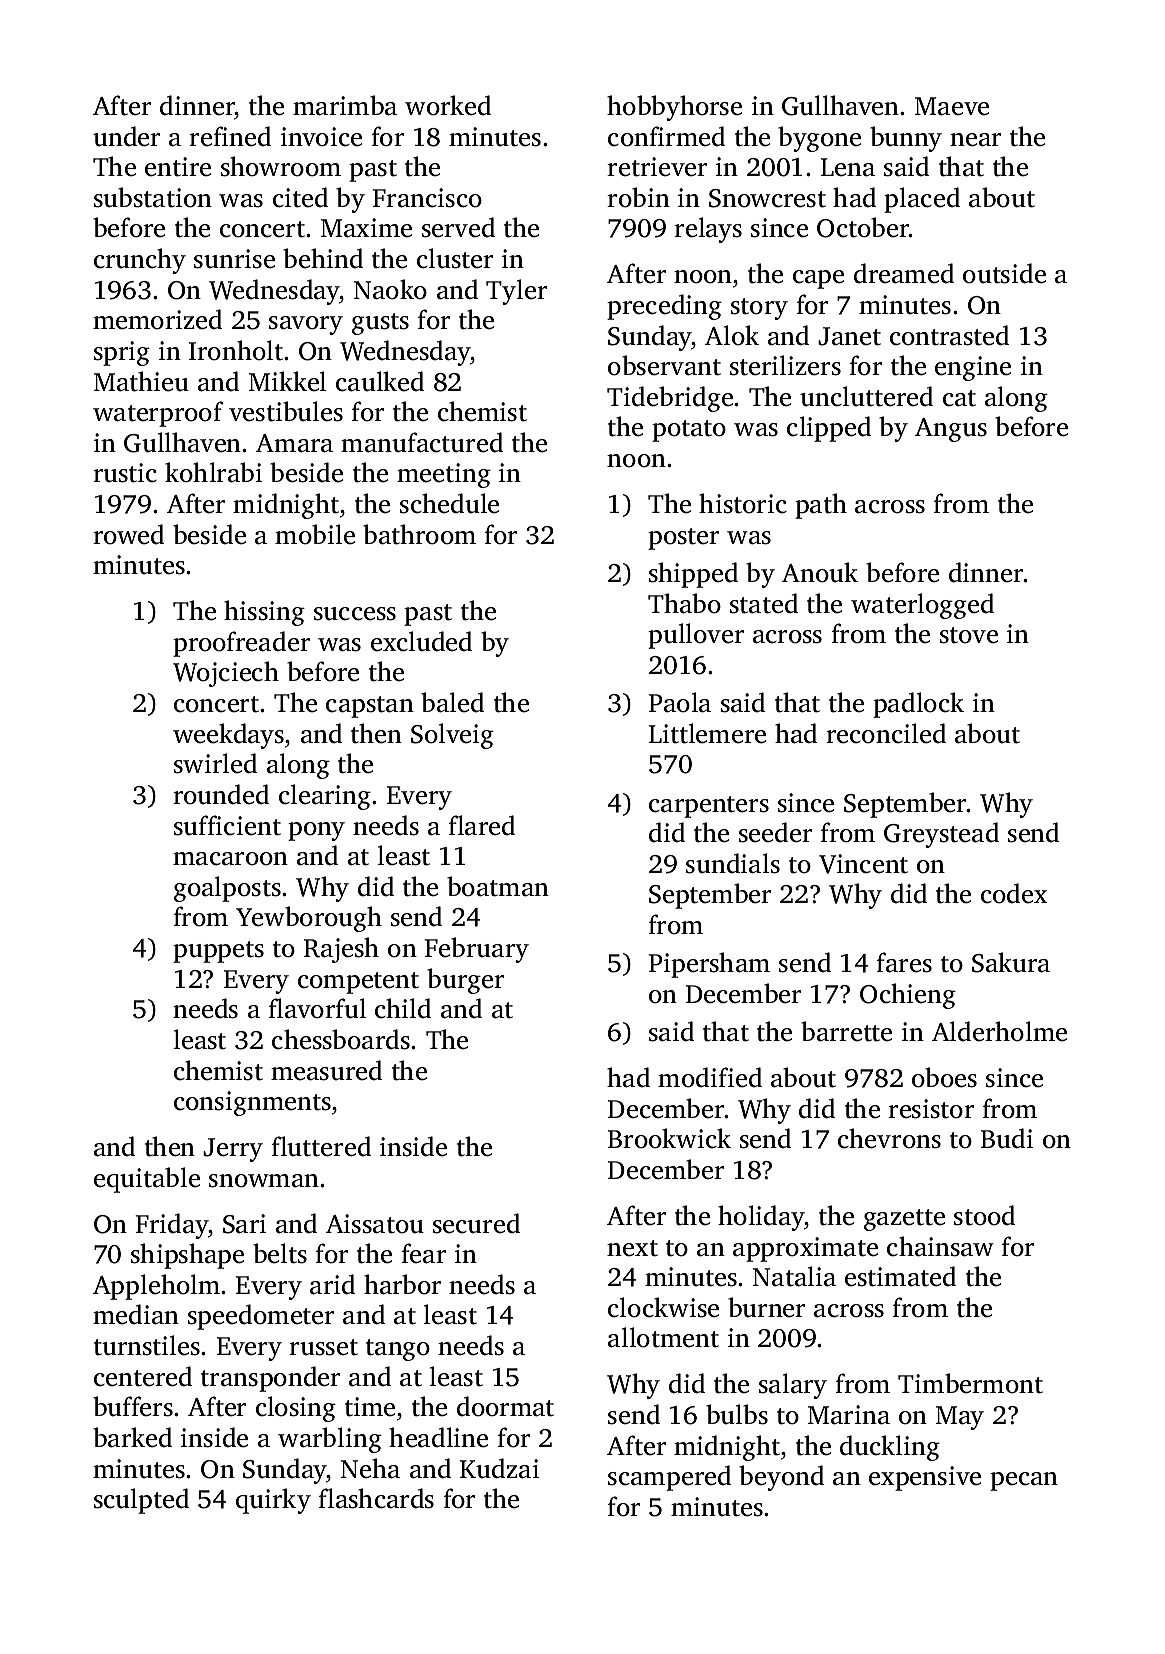 The width and height of the page is (1165, 1654). What do you see at coordinates (657, 167) in the page?
I see `retriever` at bounding box center [657, 167].
